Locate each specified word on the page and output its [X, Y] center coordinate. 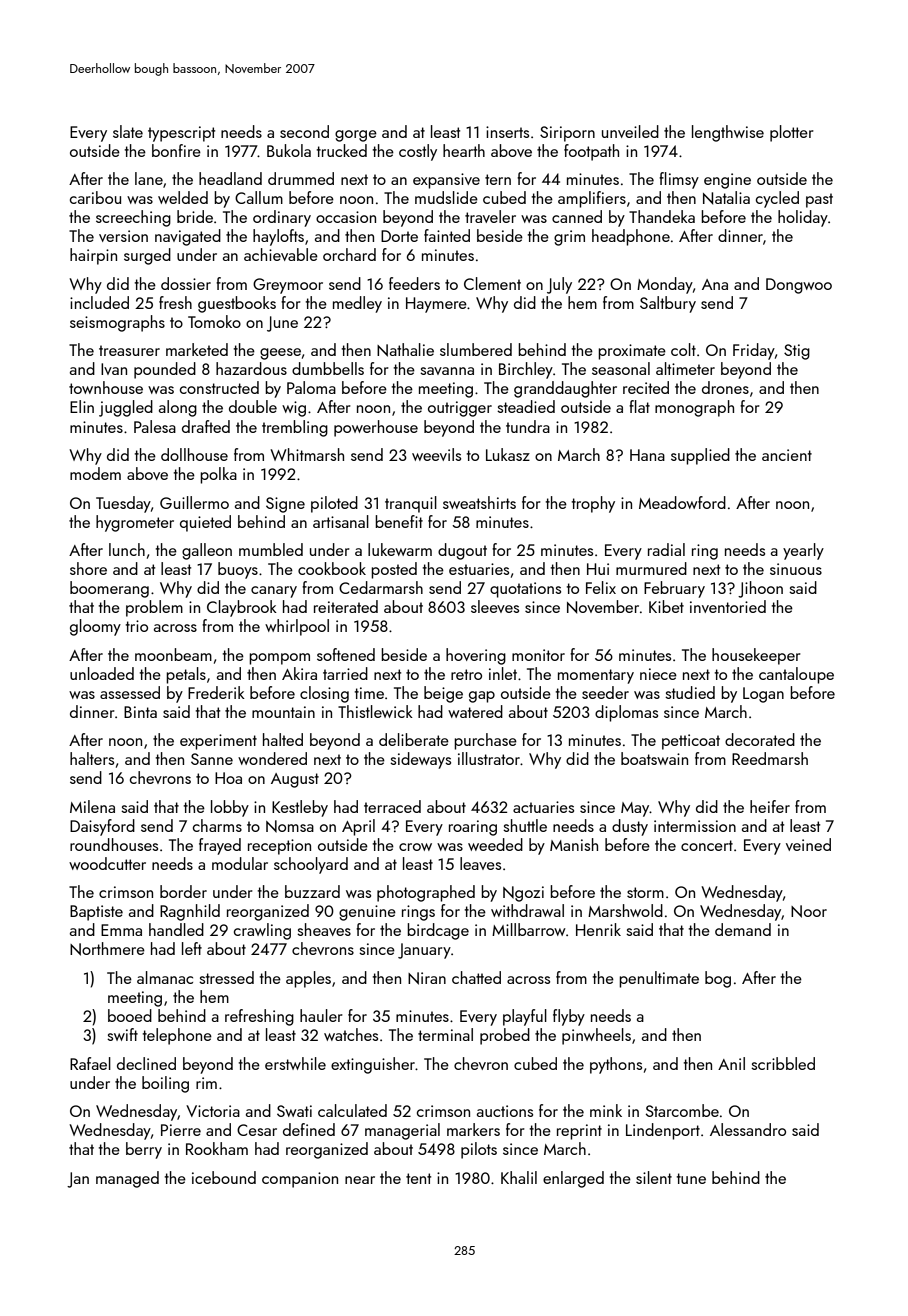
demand [743, 929]
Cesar [257, 1130]
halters [92, 758]
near [360, 1180]
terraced [392, 806]
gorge [356, 136]
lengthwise [728, 133]
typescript [181, 134]
